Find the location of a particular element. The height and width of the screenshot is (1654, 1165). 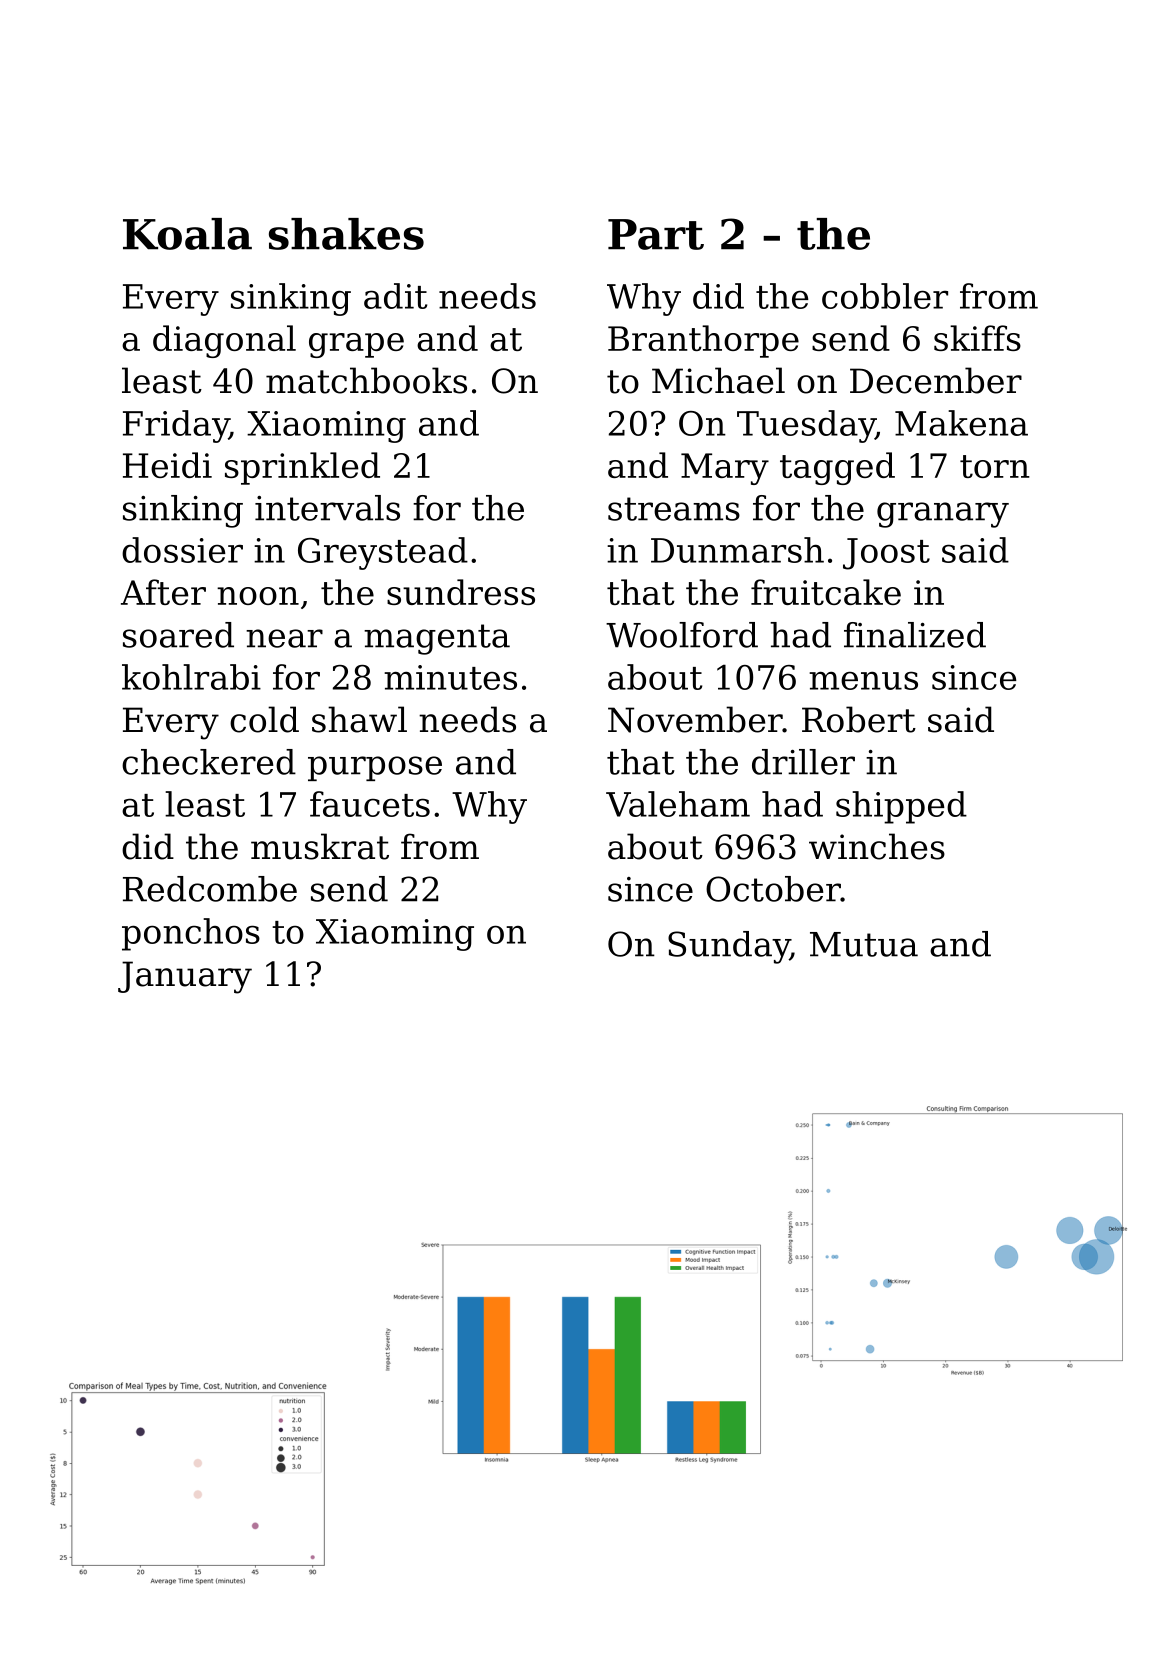

Mutua is located at coordinates (864, 944).
